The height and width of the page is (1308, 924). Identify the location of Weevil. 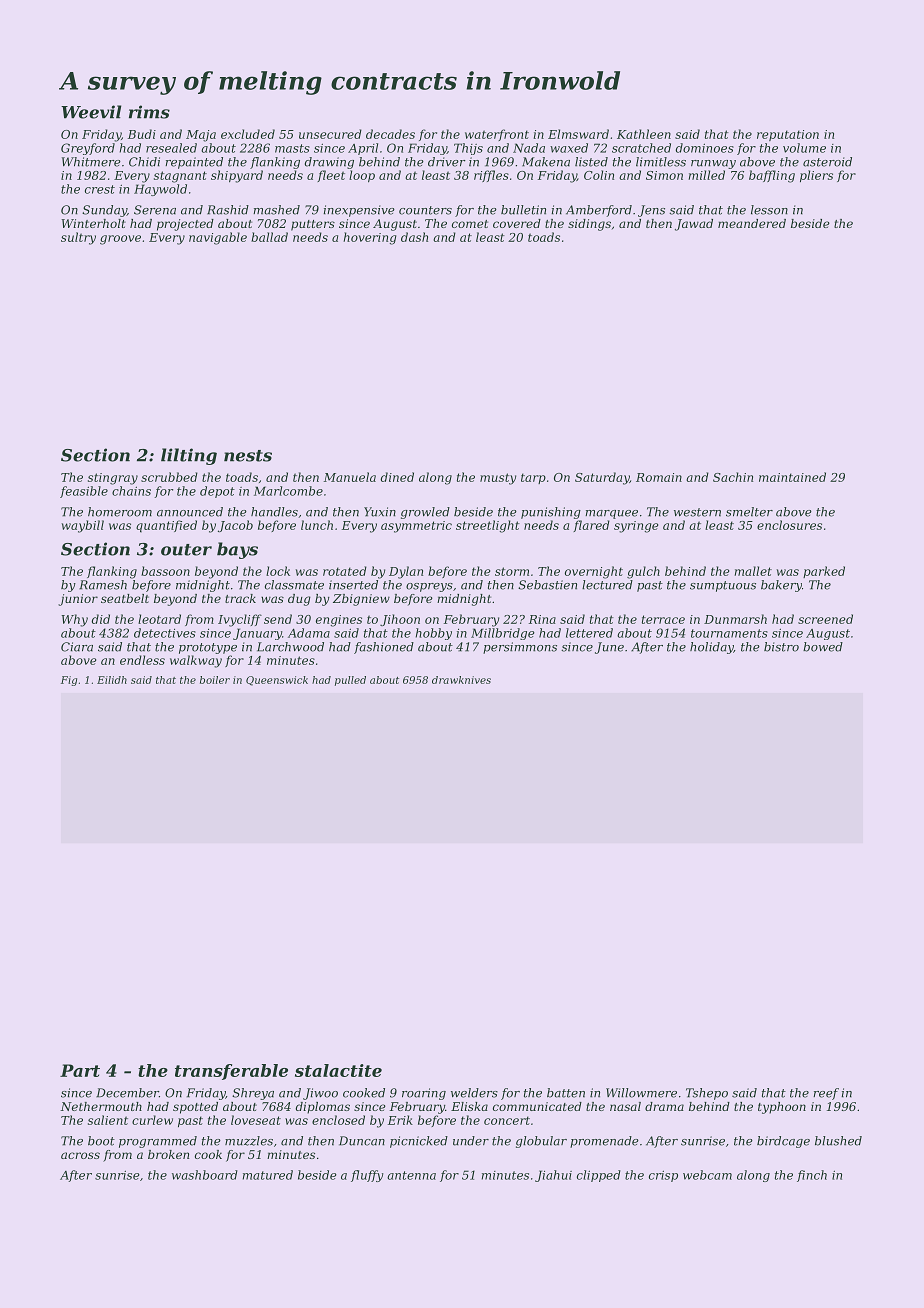
(91, 112).
